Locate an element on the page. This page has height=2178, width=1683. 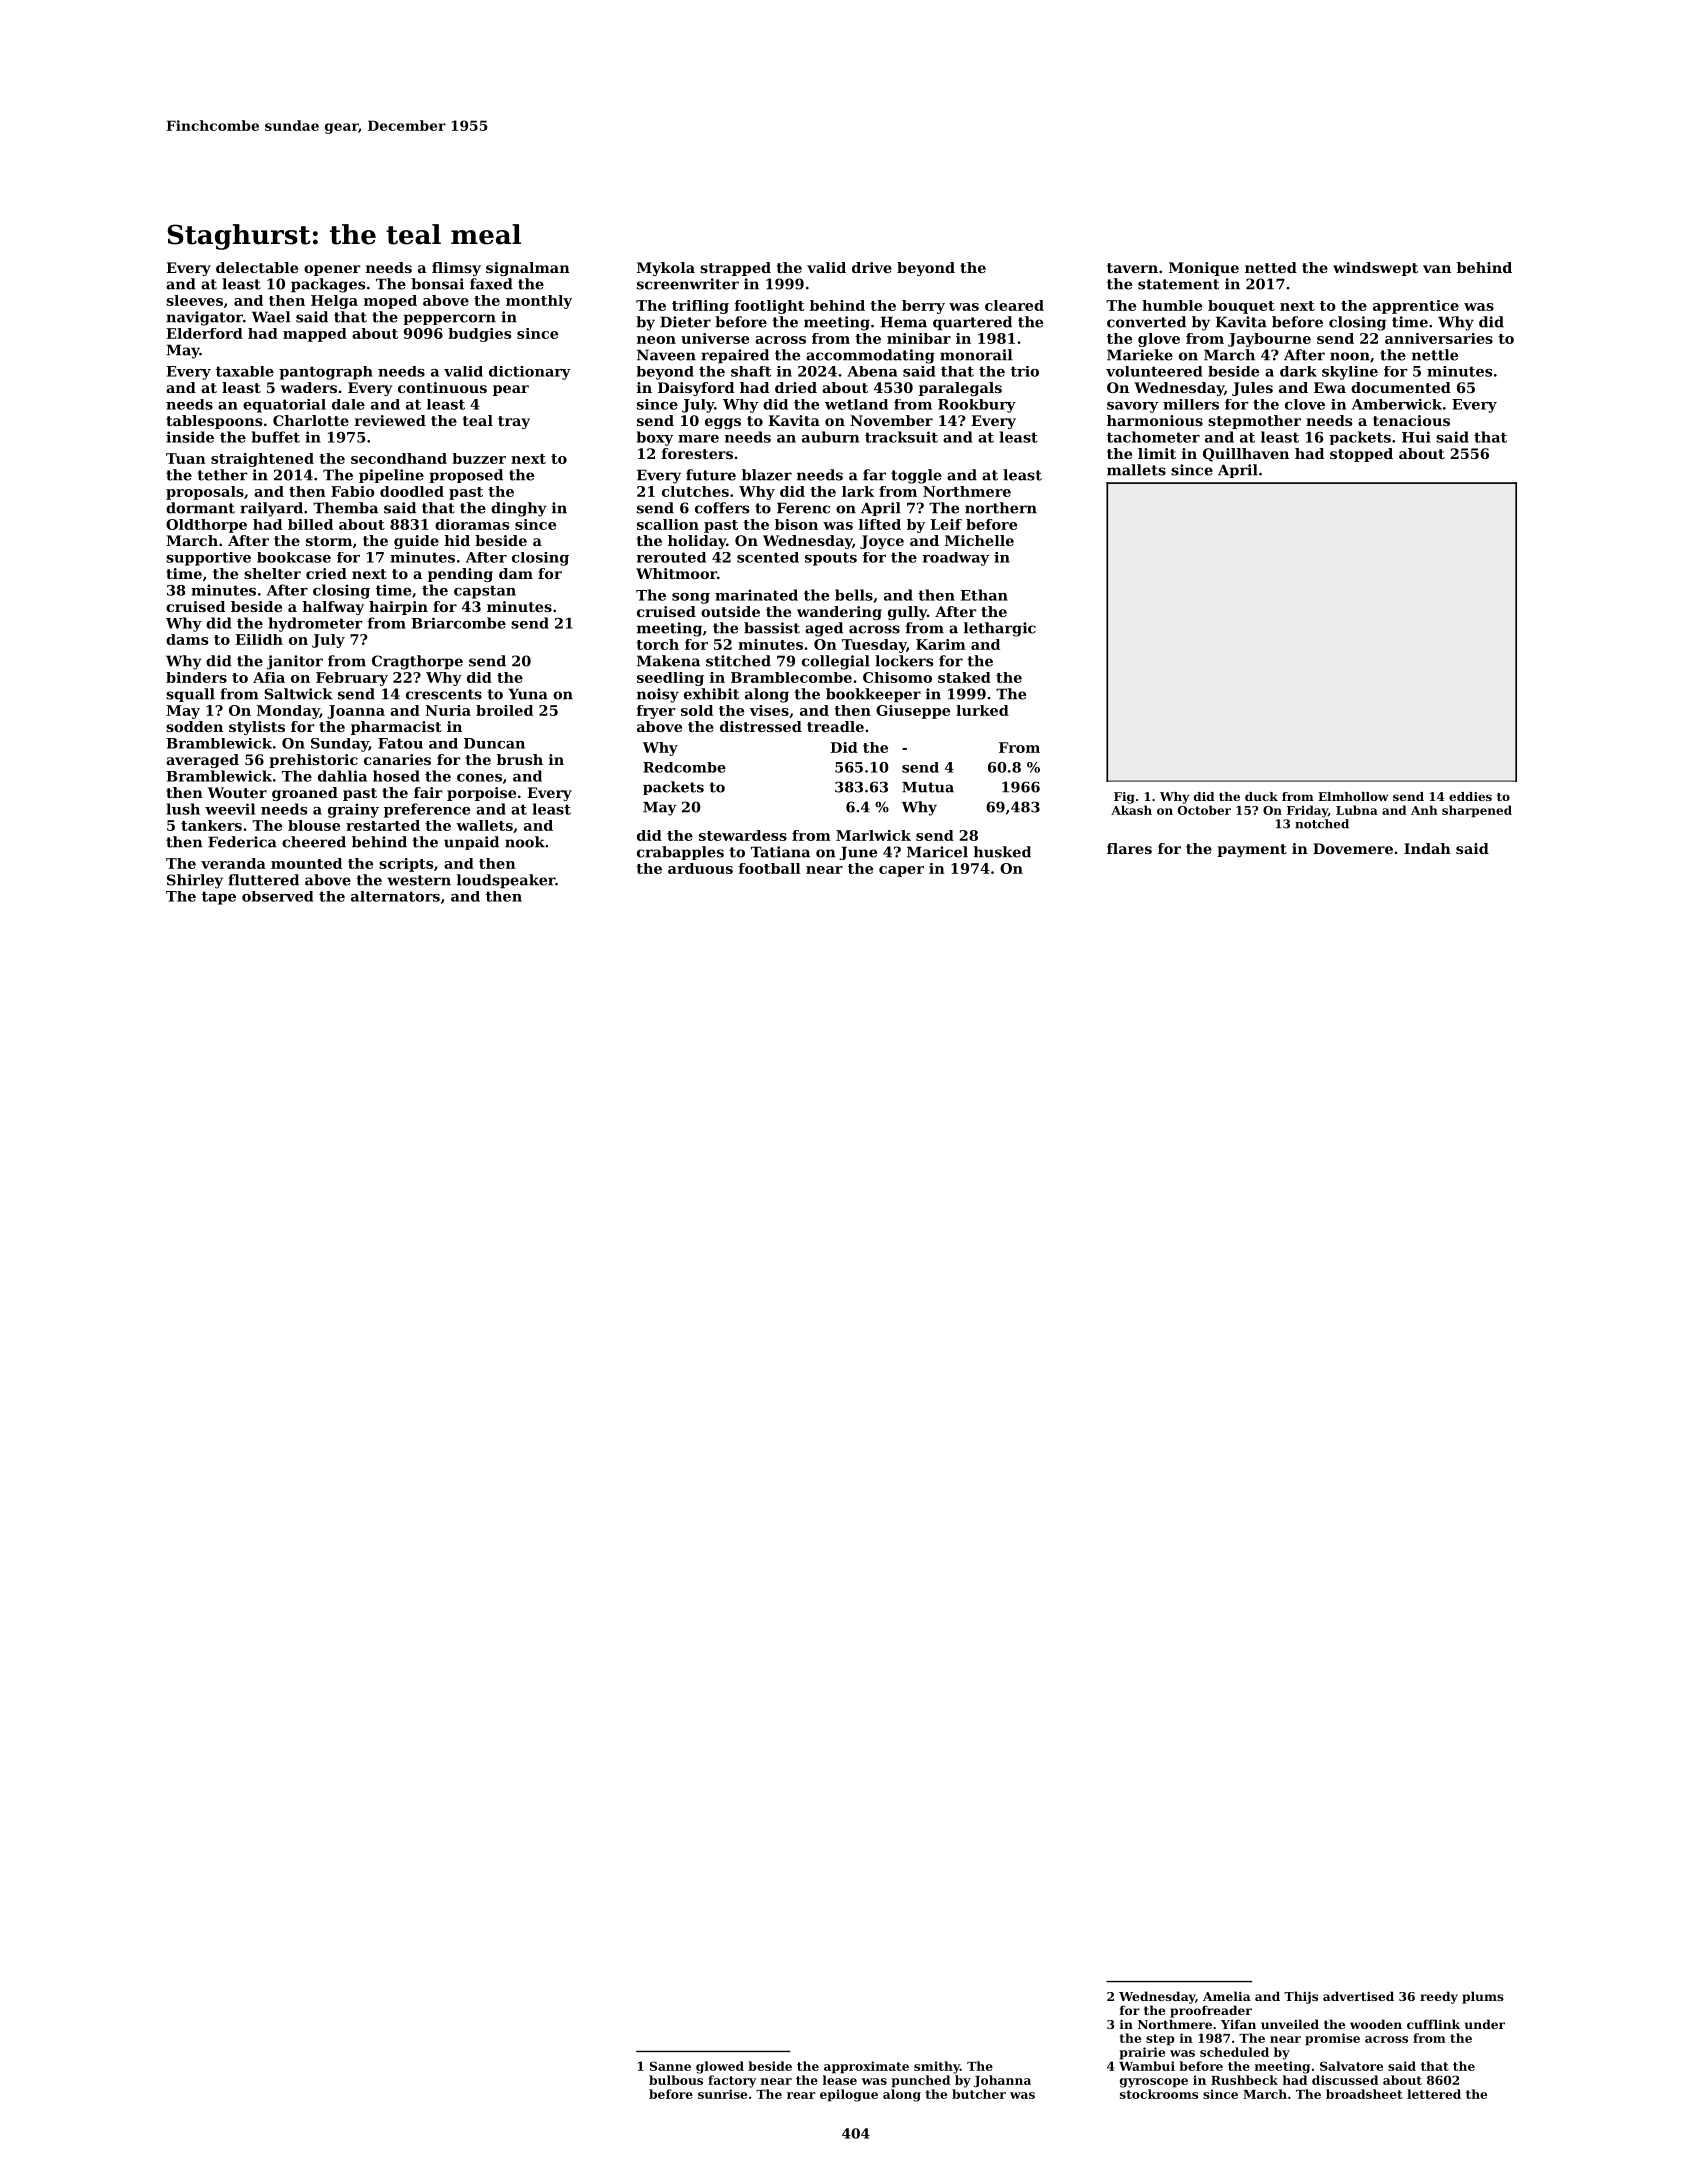
alternators is located at coordinates (395, 896).
